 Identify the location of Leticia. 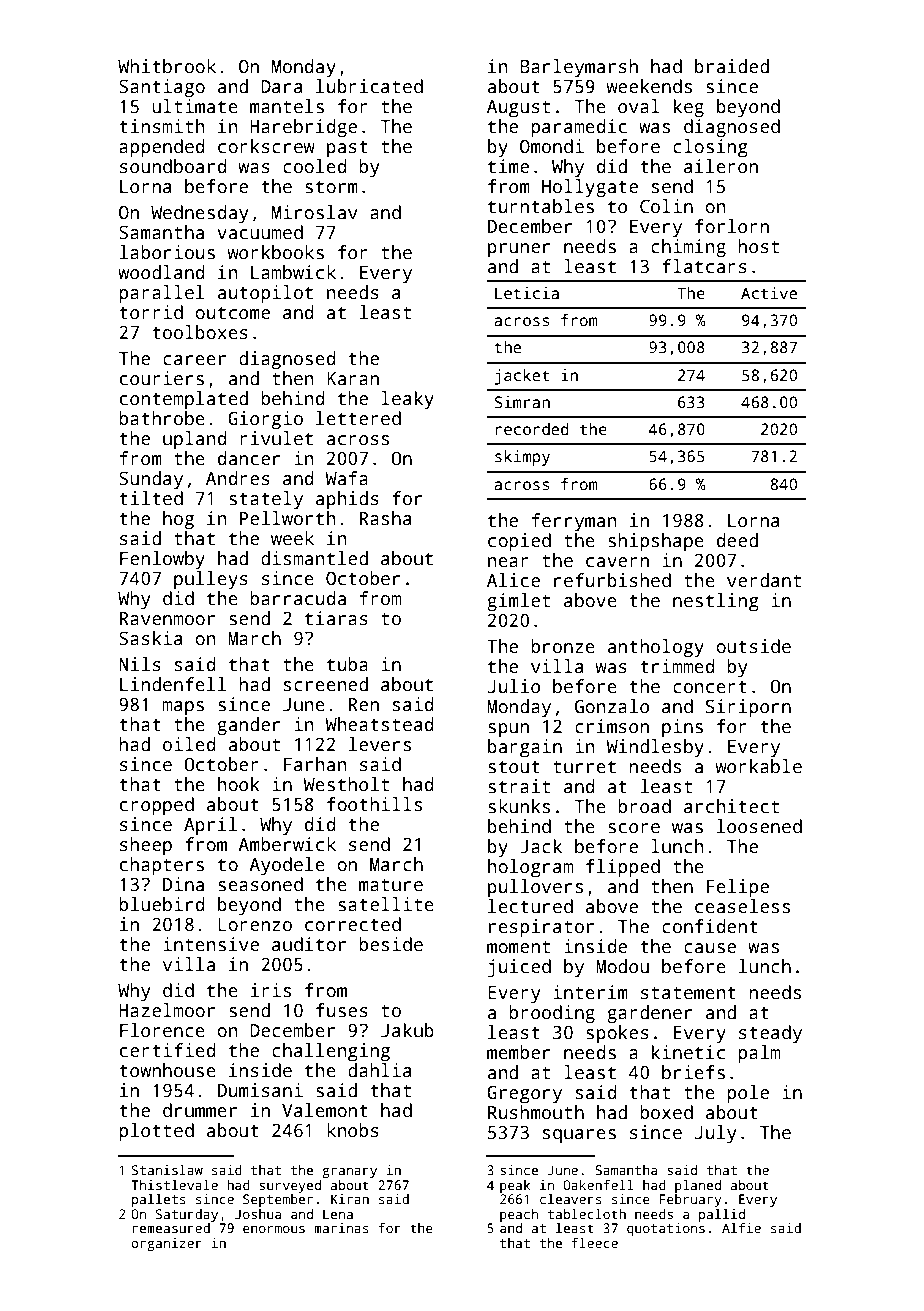
(527, 293).
